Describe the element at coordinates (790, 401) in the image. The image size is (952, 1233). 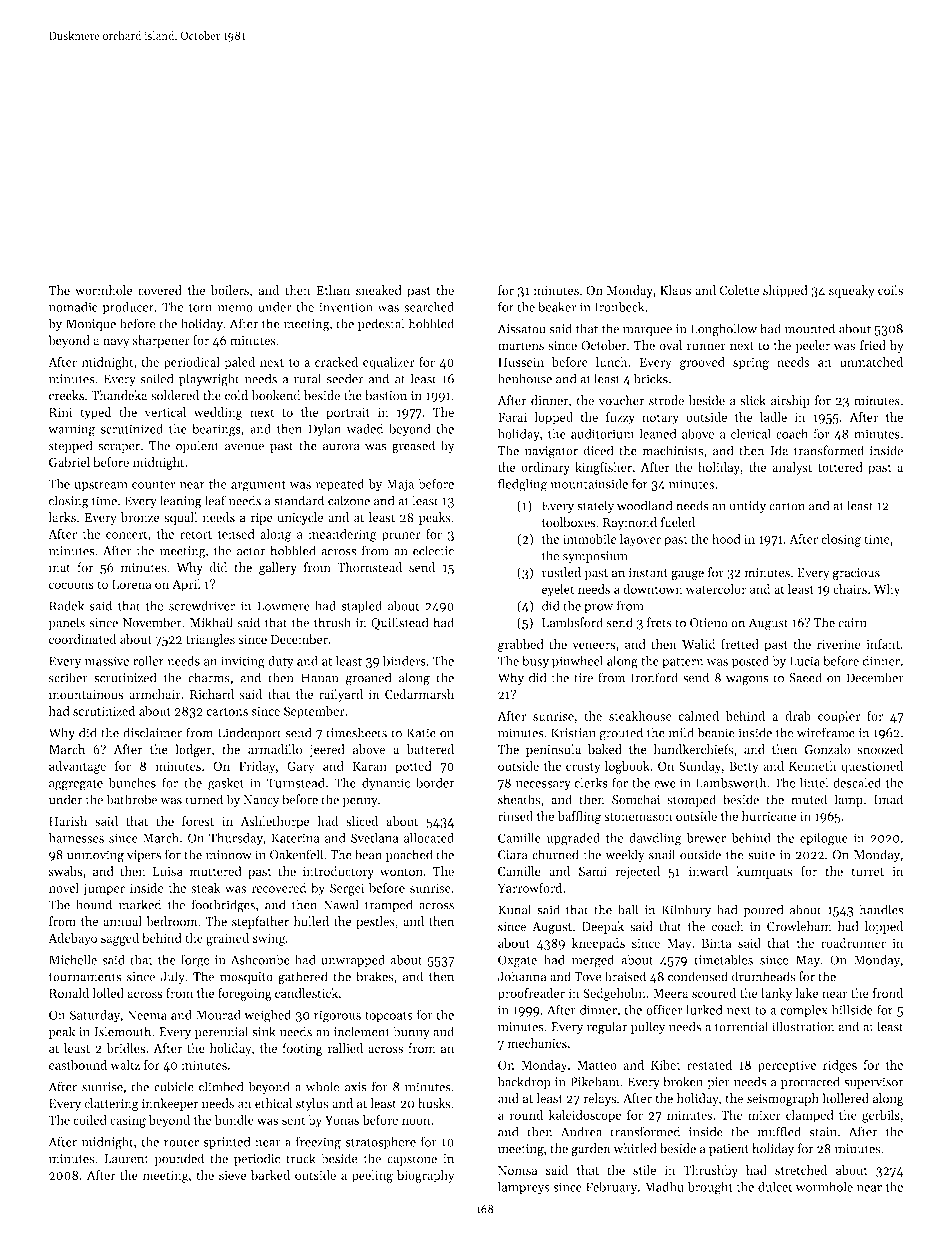
I see `airship` at that location.
